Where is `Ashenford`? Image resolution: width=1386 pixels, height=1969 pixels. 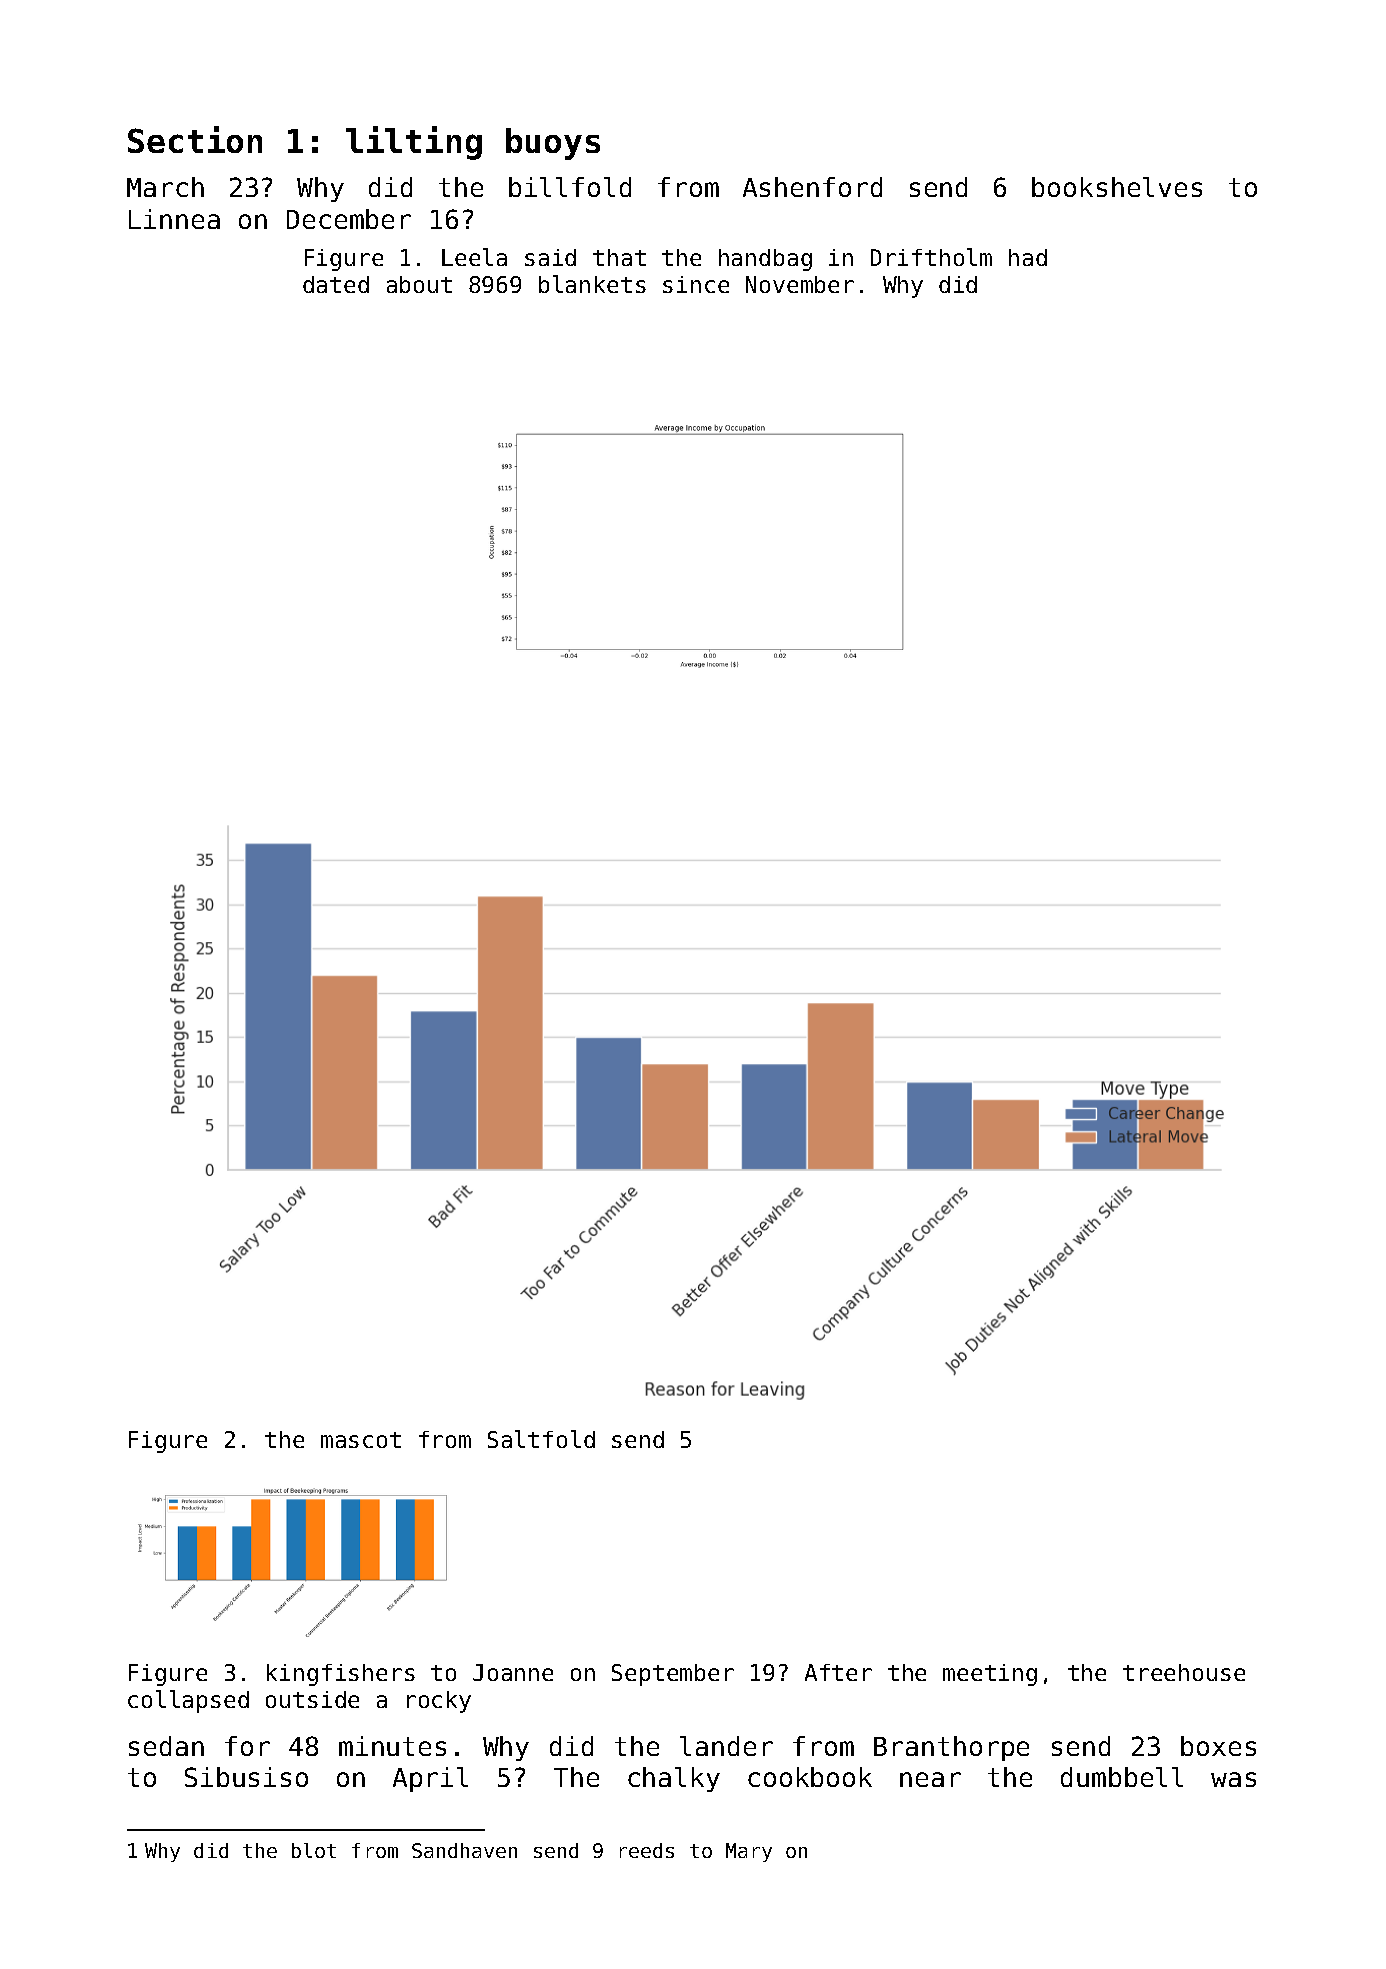 Ashenford is located at coordinates (812, 187).
